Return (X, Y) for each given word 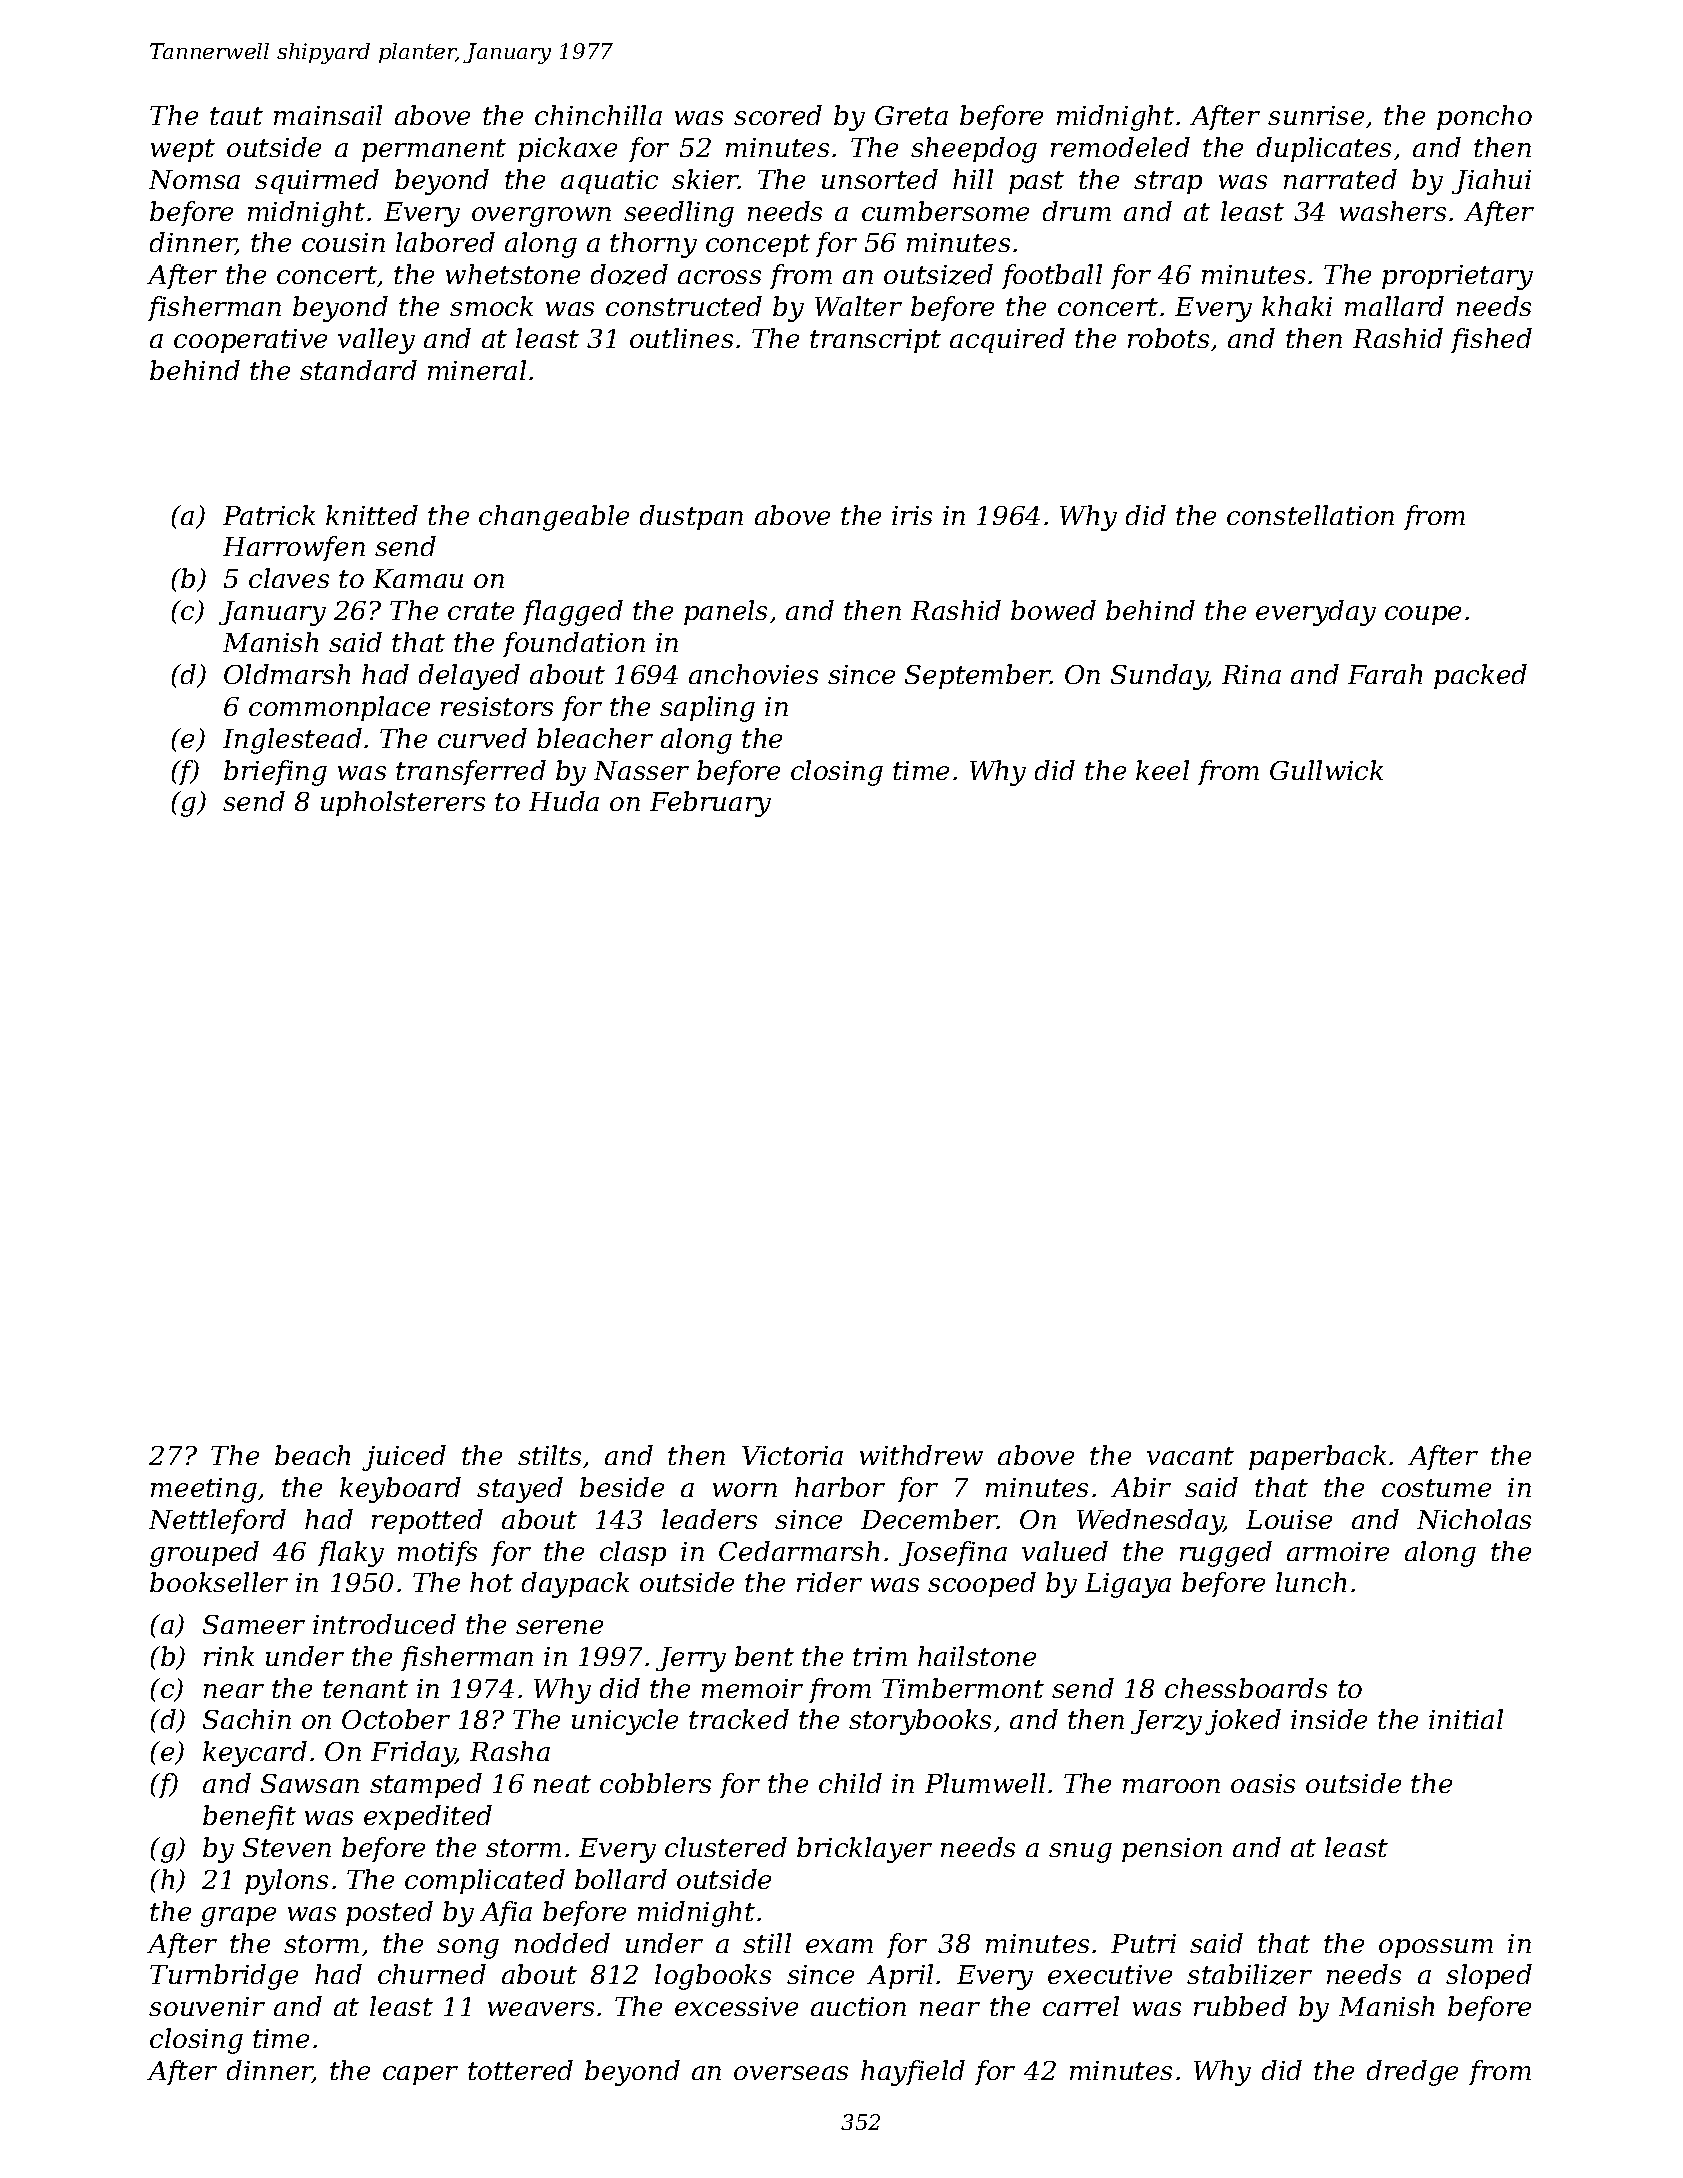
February (710, 804)
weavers (541, 2009)
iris (912, 515)
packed (1480, 676)
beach (312, 1455)
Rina (1251, 674)
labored (445, 242)
